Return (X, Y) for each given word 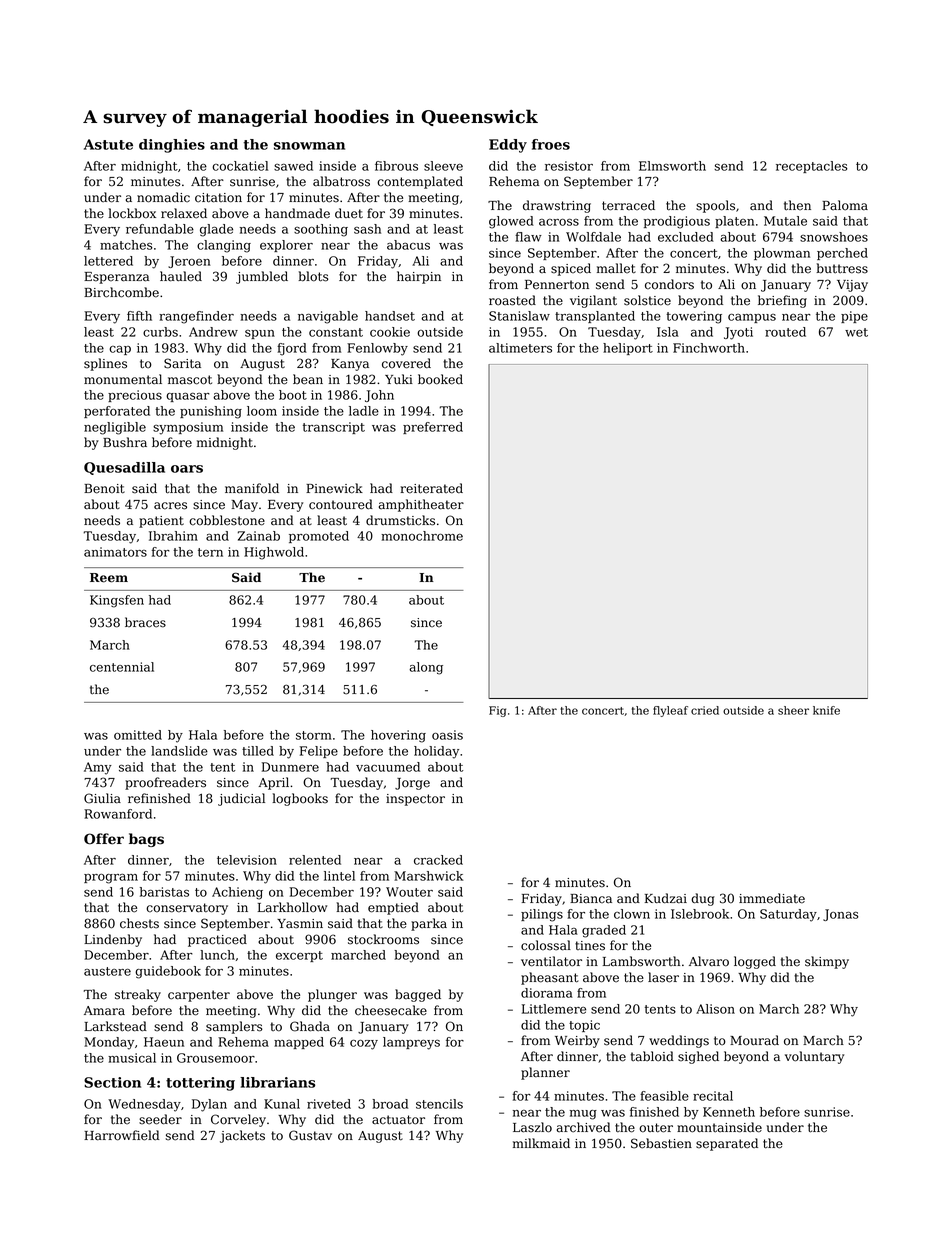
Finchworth (709, 348)
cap (120, 350)
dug (703, 899)
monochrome (422, 536)
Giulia (102, 798)
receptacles (812, 167)
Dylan (209, 1105)
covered (406, 363)
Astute (108, 144)
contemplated (420, 182)
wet (856, 332)
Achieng (237, 893)
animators (115, 552)
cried (705, 710)
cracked (438, 860)
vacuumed (388, 767)
